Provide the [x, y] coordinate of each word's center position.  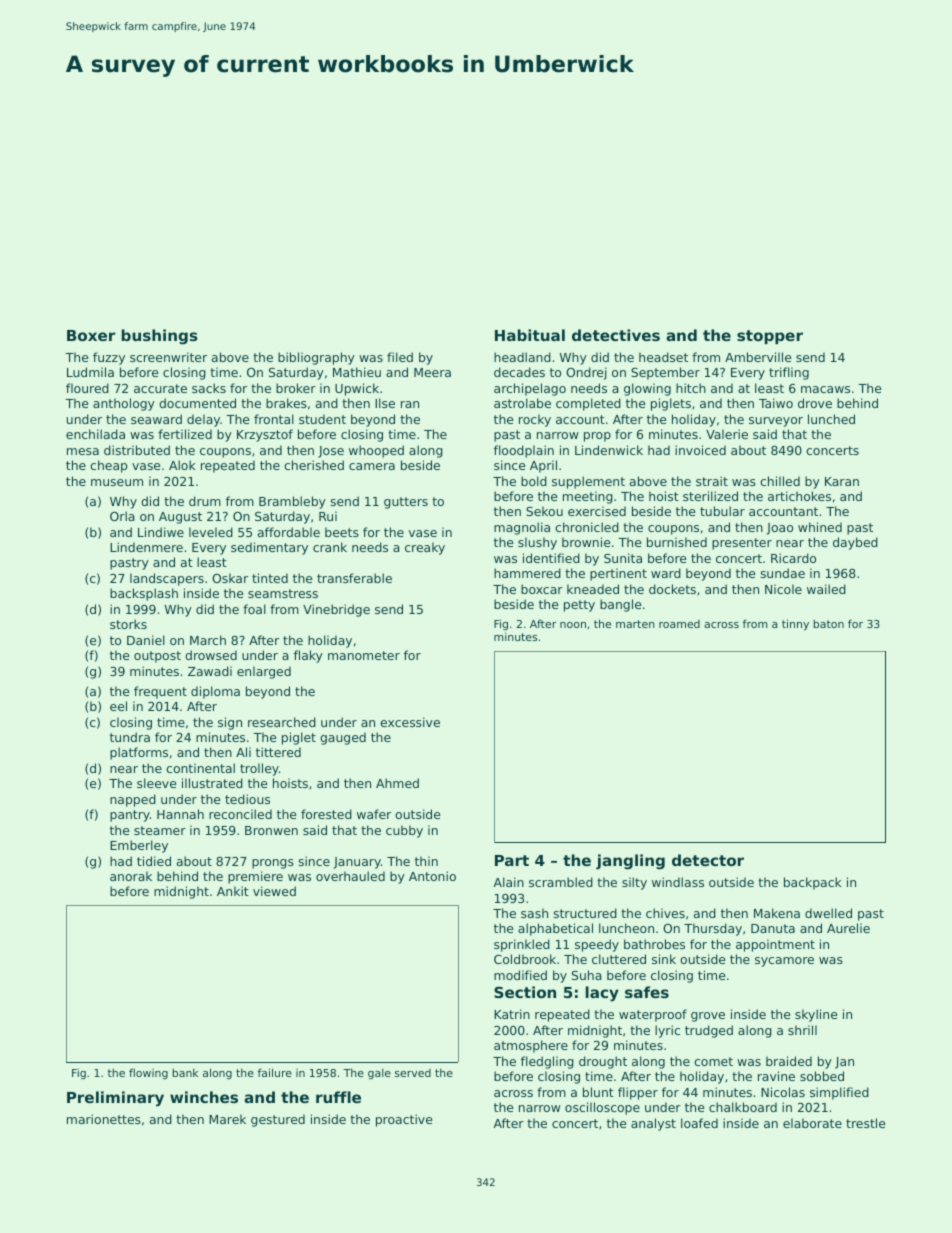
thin [426, 861]
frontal [274, 419]
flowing [148, 1073]
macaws [825, 389]
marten [635, 624]
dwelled [828, 913]
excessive [410, 722]
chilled [780, 481]
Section [525, 992]
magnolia [522, 528]
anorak [131, 876]
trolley [259, 769]
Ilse [385, 403]
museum [117, 482]
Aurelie [848, 928]
